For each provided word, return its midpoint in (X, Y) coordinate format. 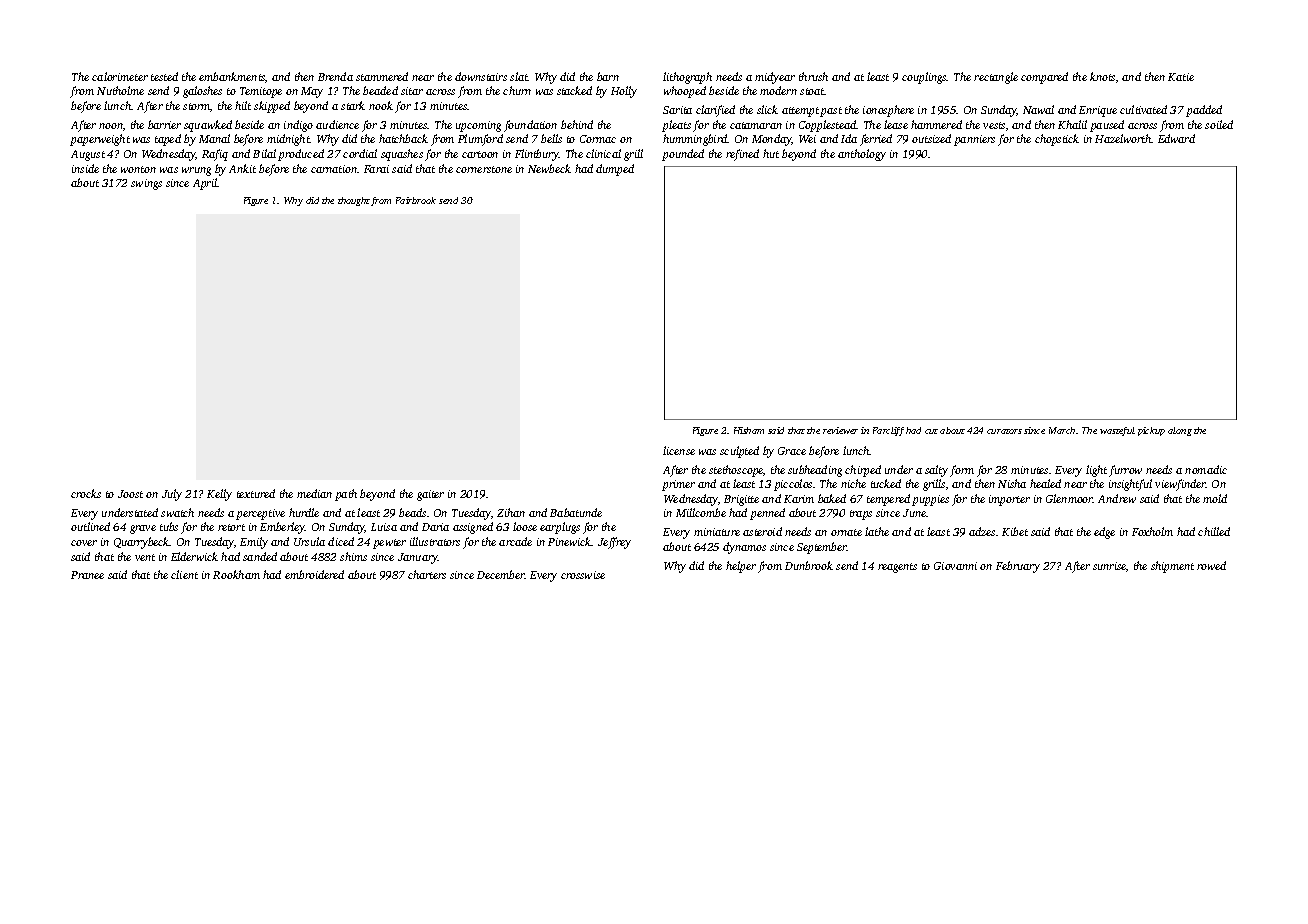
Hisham (749, 430)
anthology (862, 155)
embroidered (314, 574)
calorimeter (120, 76)
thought (354, 201)
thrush (813, 76)
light (1096, 471)
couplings (924, 78)
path (346, 495)
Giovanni (955, 566)
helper (741, 567)
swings (146, 184)
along (1180, 431)
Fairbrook (416, 200)
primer (678, 485)
